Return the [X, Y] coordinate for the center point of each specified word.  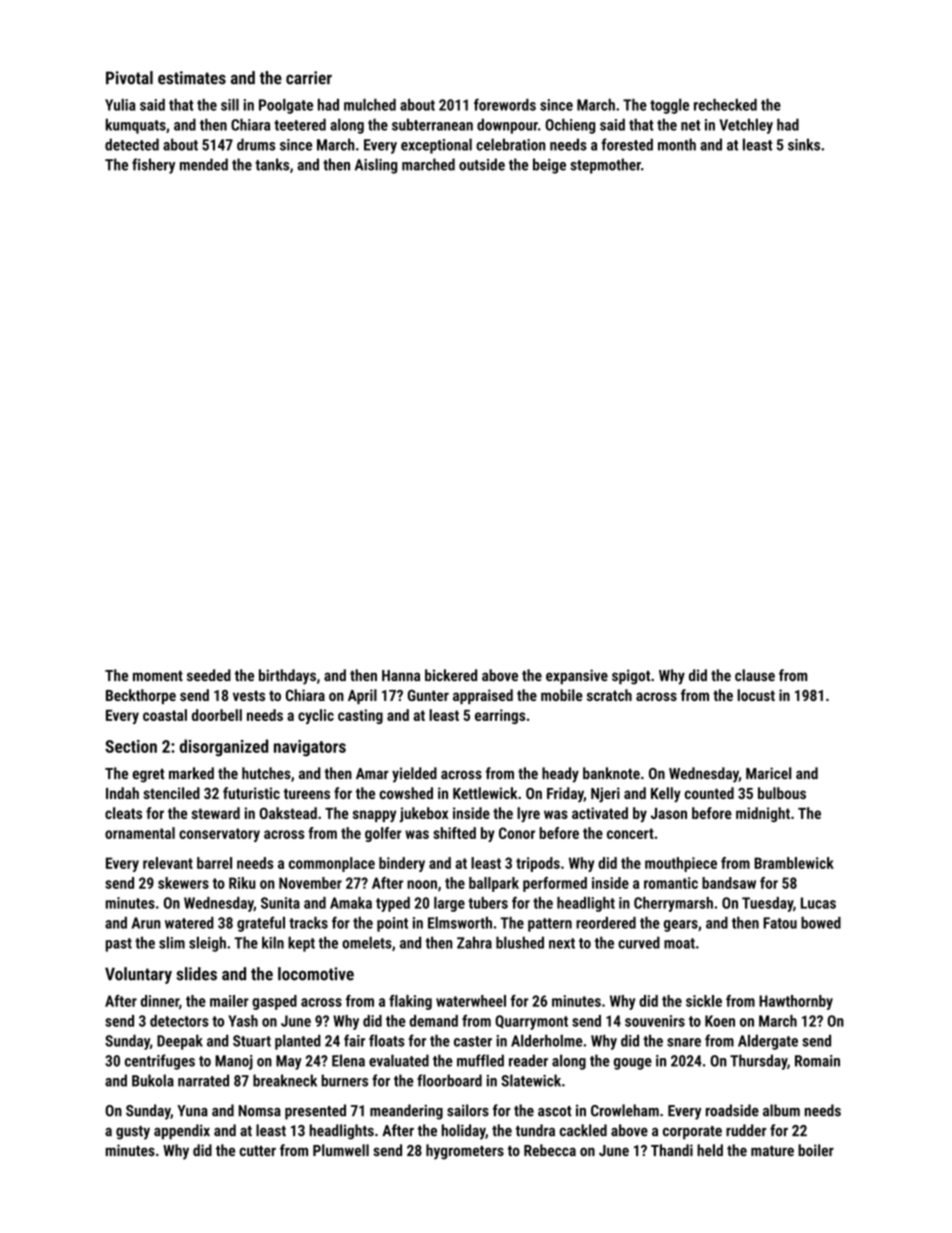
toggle [669, 106]
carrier [309, 78]
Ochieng [570, 126]
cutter [257, 1151]
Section [131, 746]
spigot [631, 677]
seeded [209, 675]
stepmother [605, 166]
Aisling [376, 166]
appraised [483, 696]
